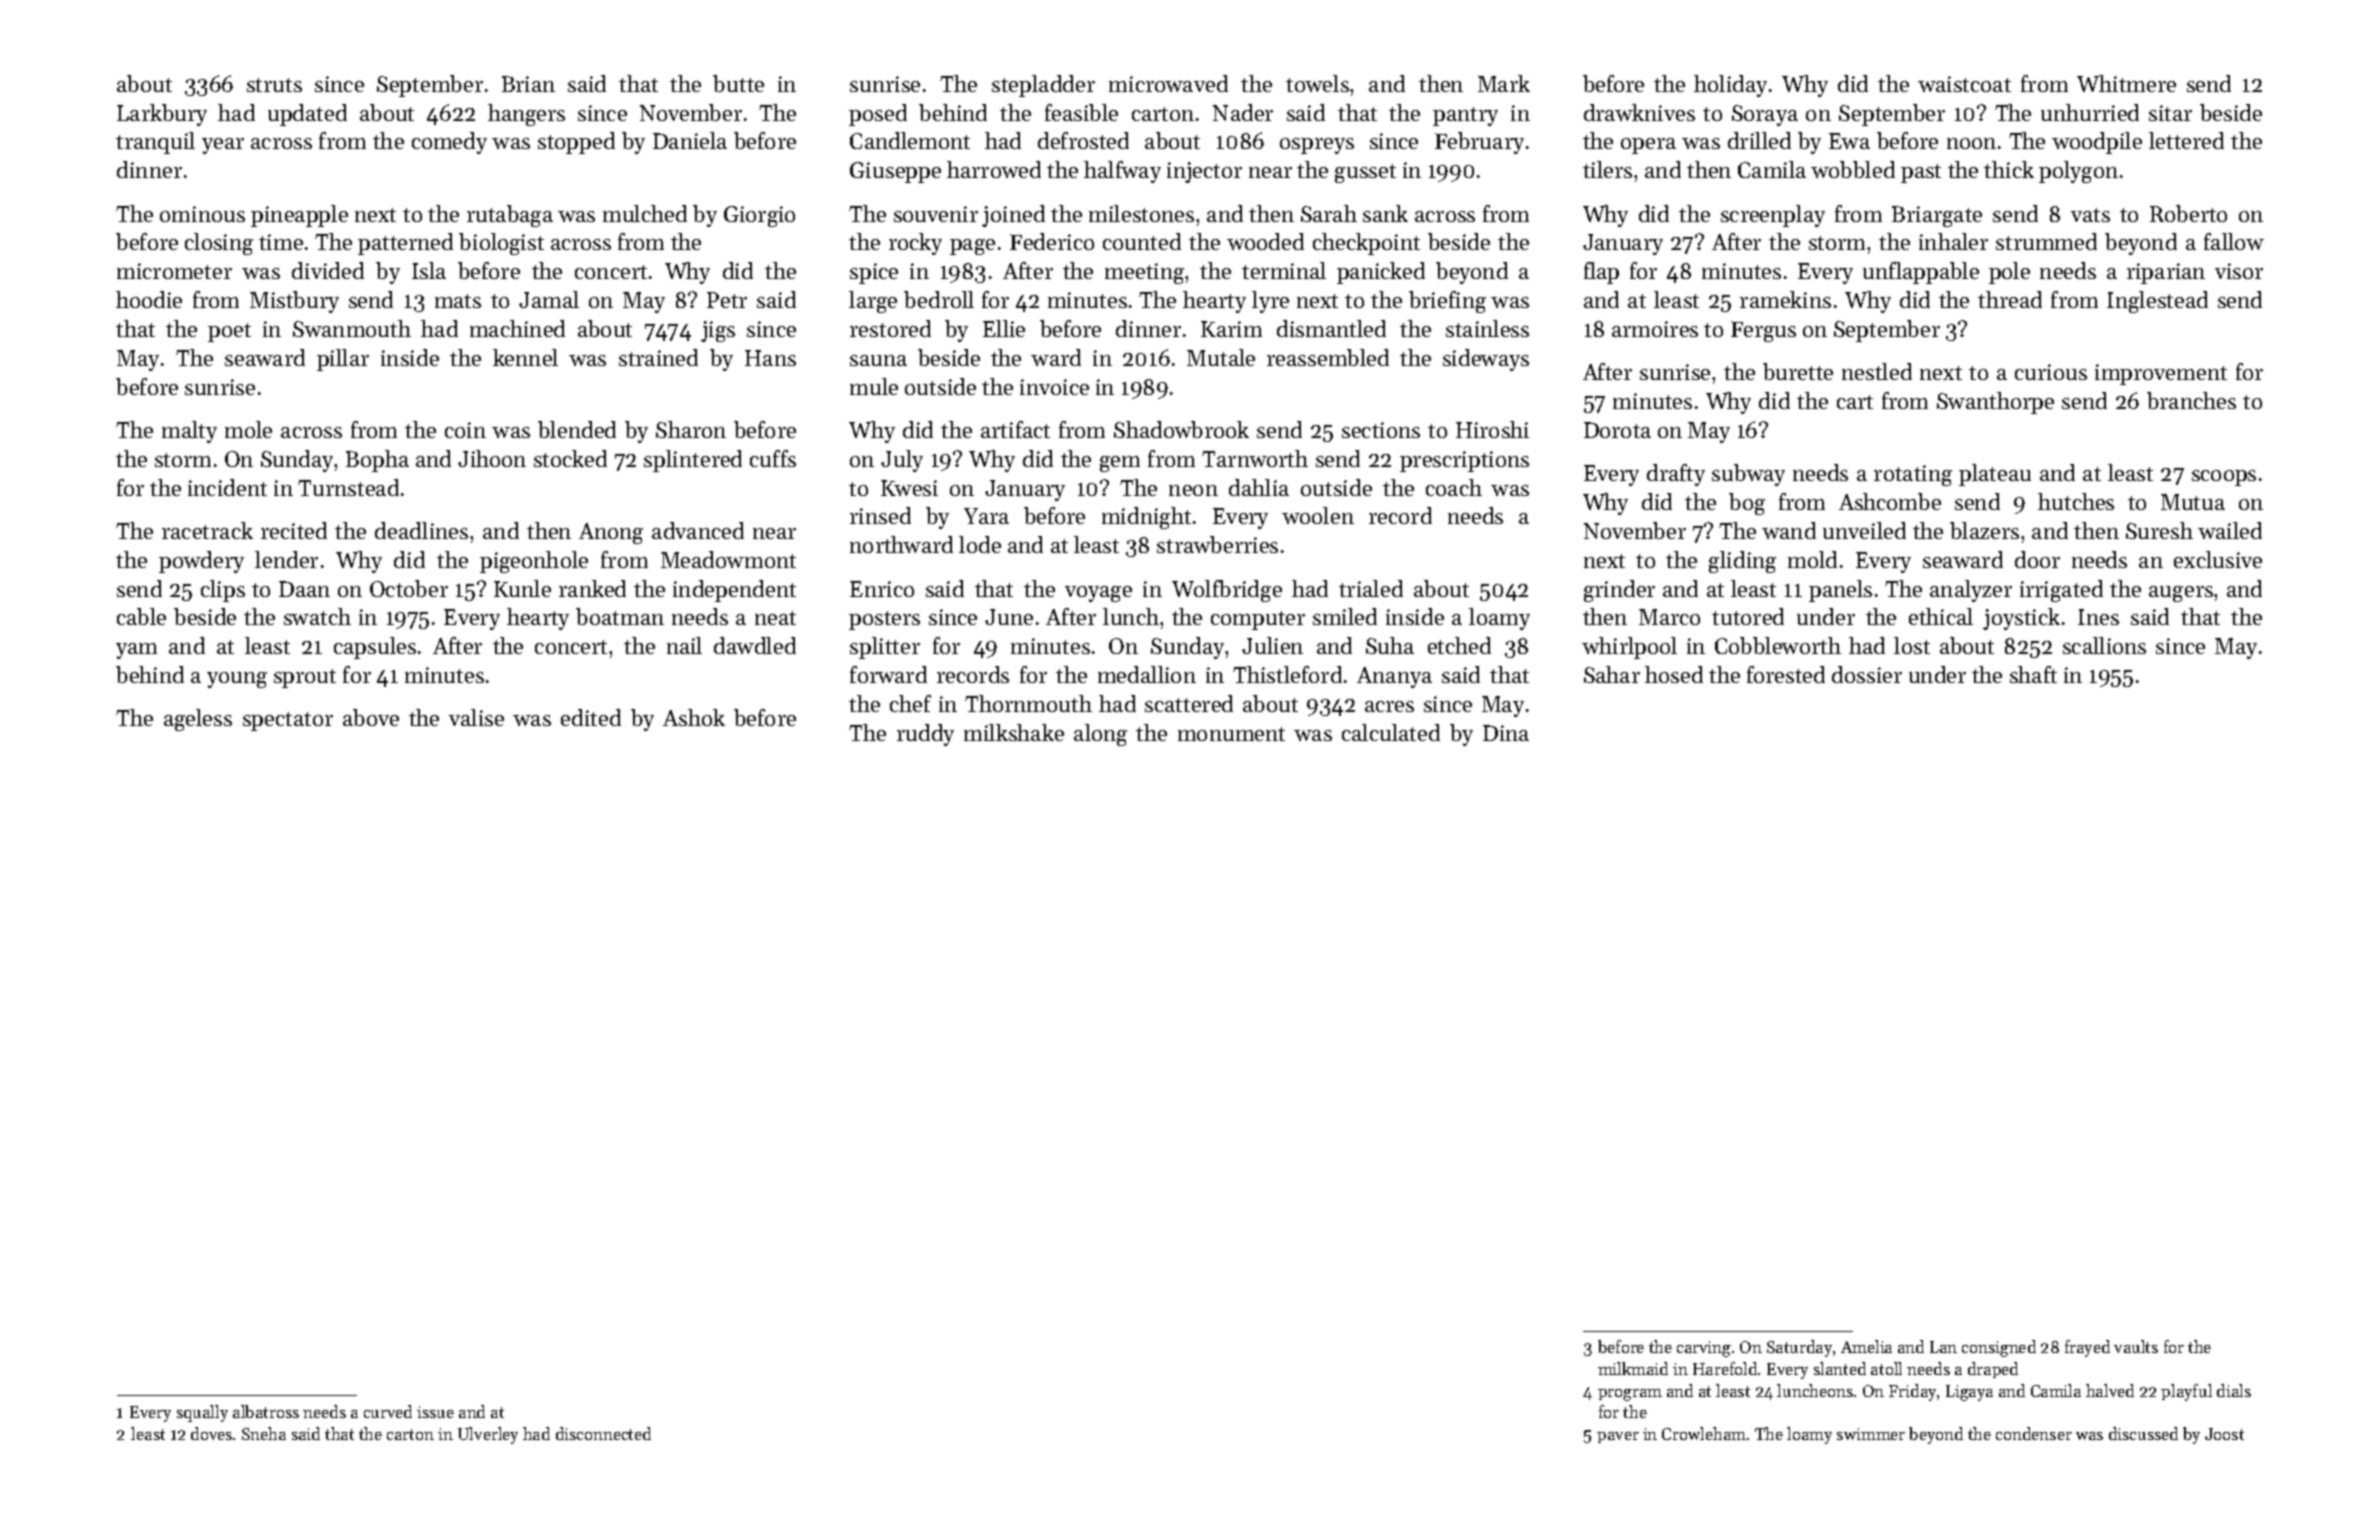 This image has width=2380, height=1540. Describe the element at coordinates (2181, 594) in the image. I see `augers` at that location.
